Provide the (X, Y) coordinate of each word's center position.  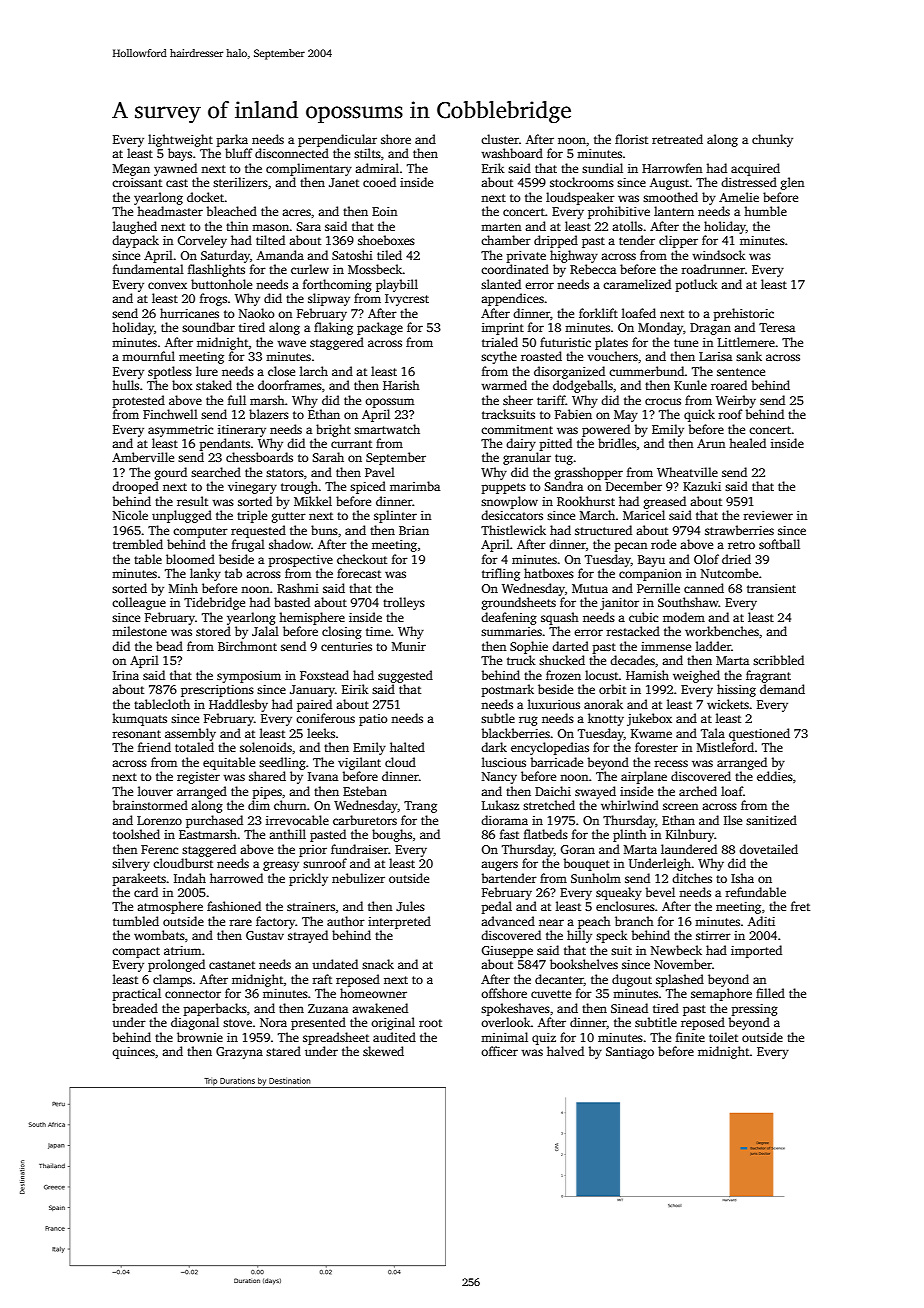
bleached (232, 211)
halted (407, 747)
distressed (749, 182)
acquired (755, 169)
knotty (606, 719)
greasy (281, 866)
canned (704, 588)
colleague (139, 603)
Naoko (257, 313)
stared (283, 1051)
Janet (344, 182)
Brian (414, 530)
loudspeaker (580, 198)
